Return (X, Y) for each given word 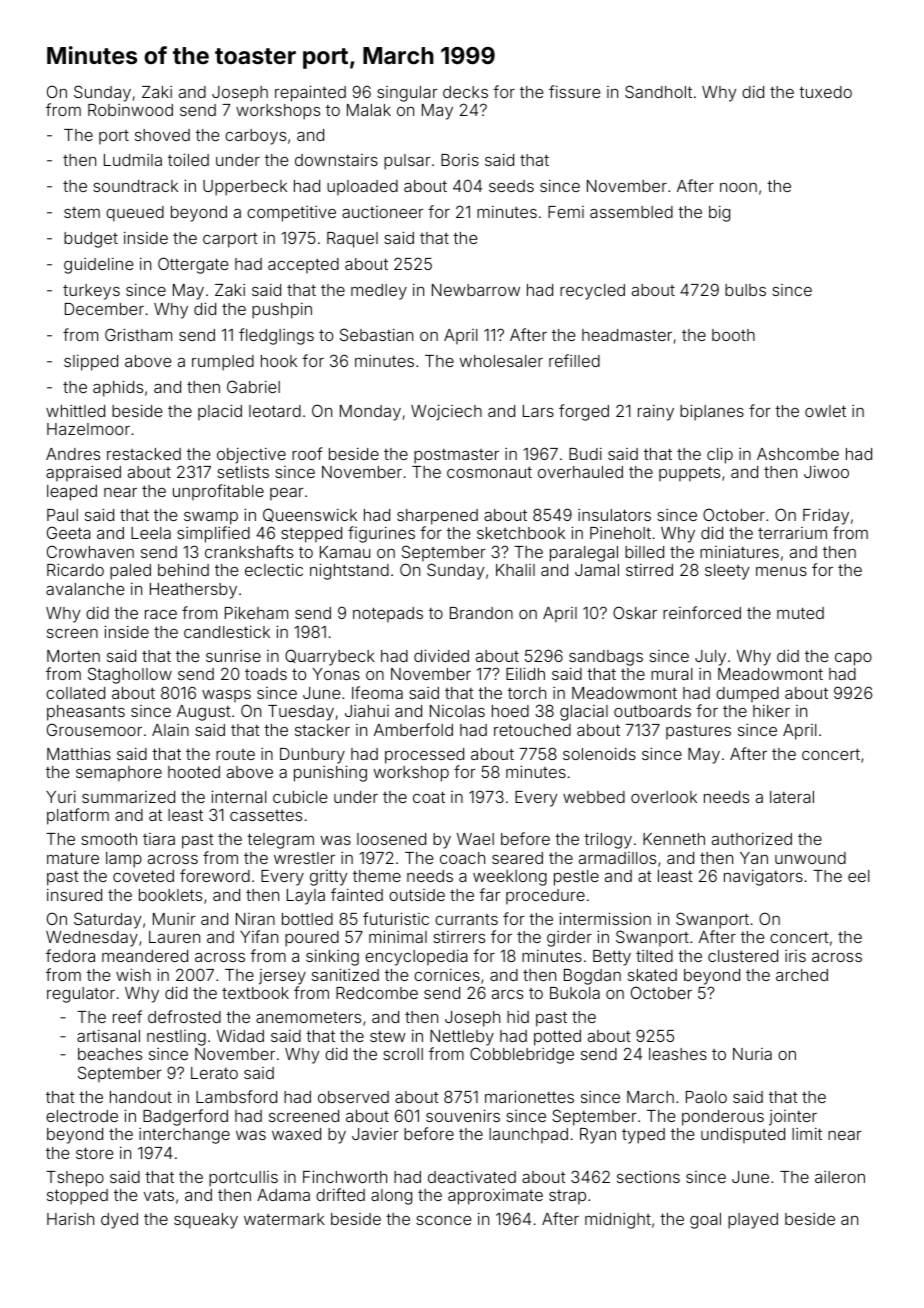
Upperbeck (245, 188)
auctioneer (383, 212)
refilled (574, 360)
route (235, 754)
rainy (656, 412)
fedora (70, 955)
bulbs (745, 290)
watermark (284, 1219)
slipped (91, 362)
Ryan (598, 1136)
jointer (793, 1118)
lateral (792, 797)
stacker (322, 730)
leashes (678, 1054)
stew (388, 1036)
